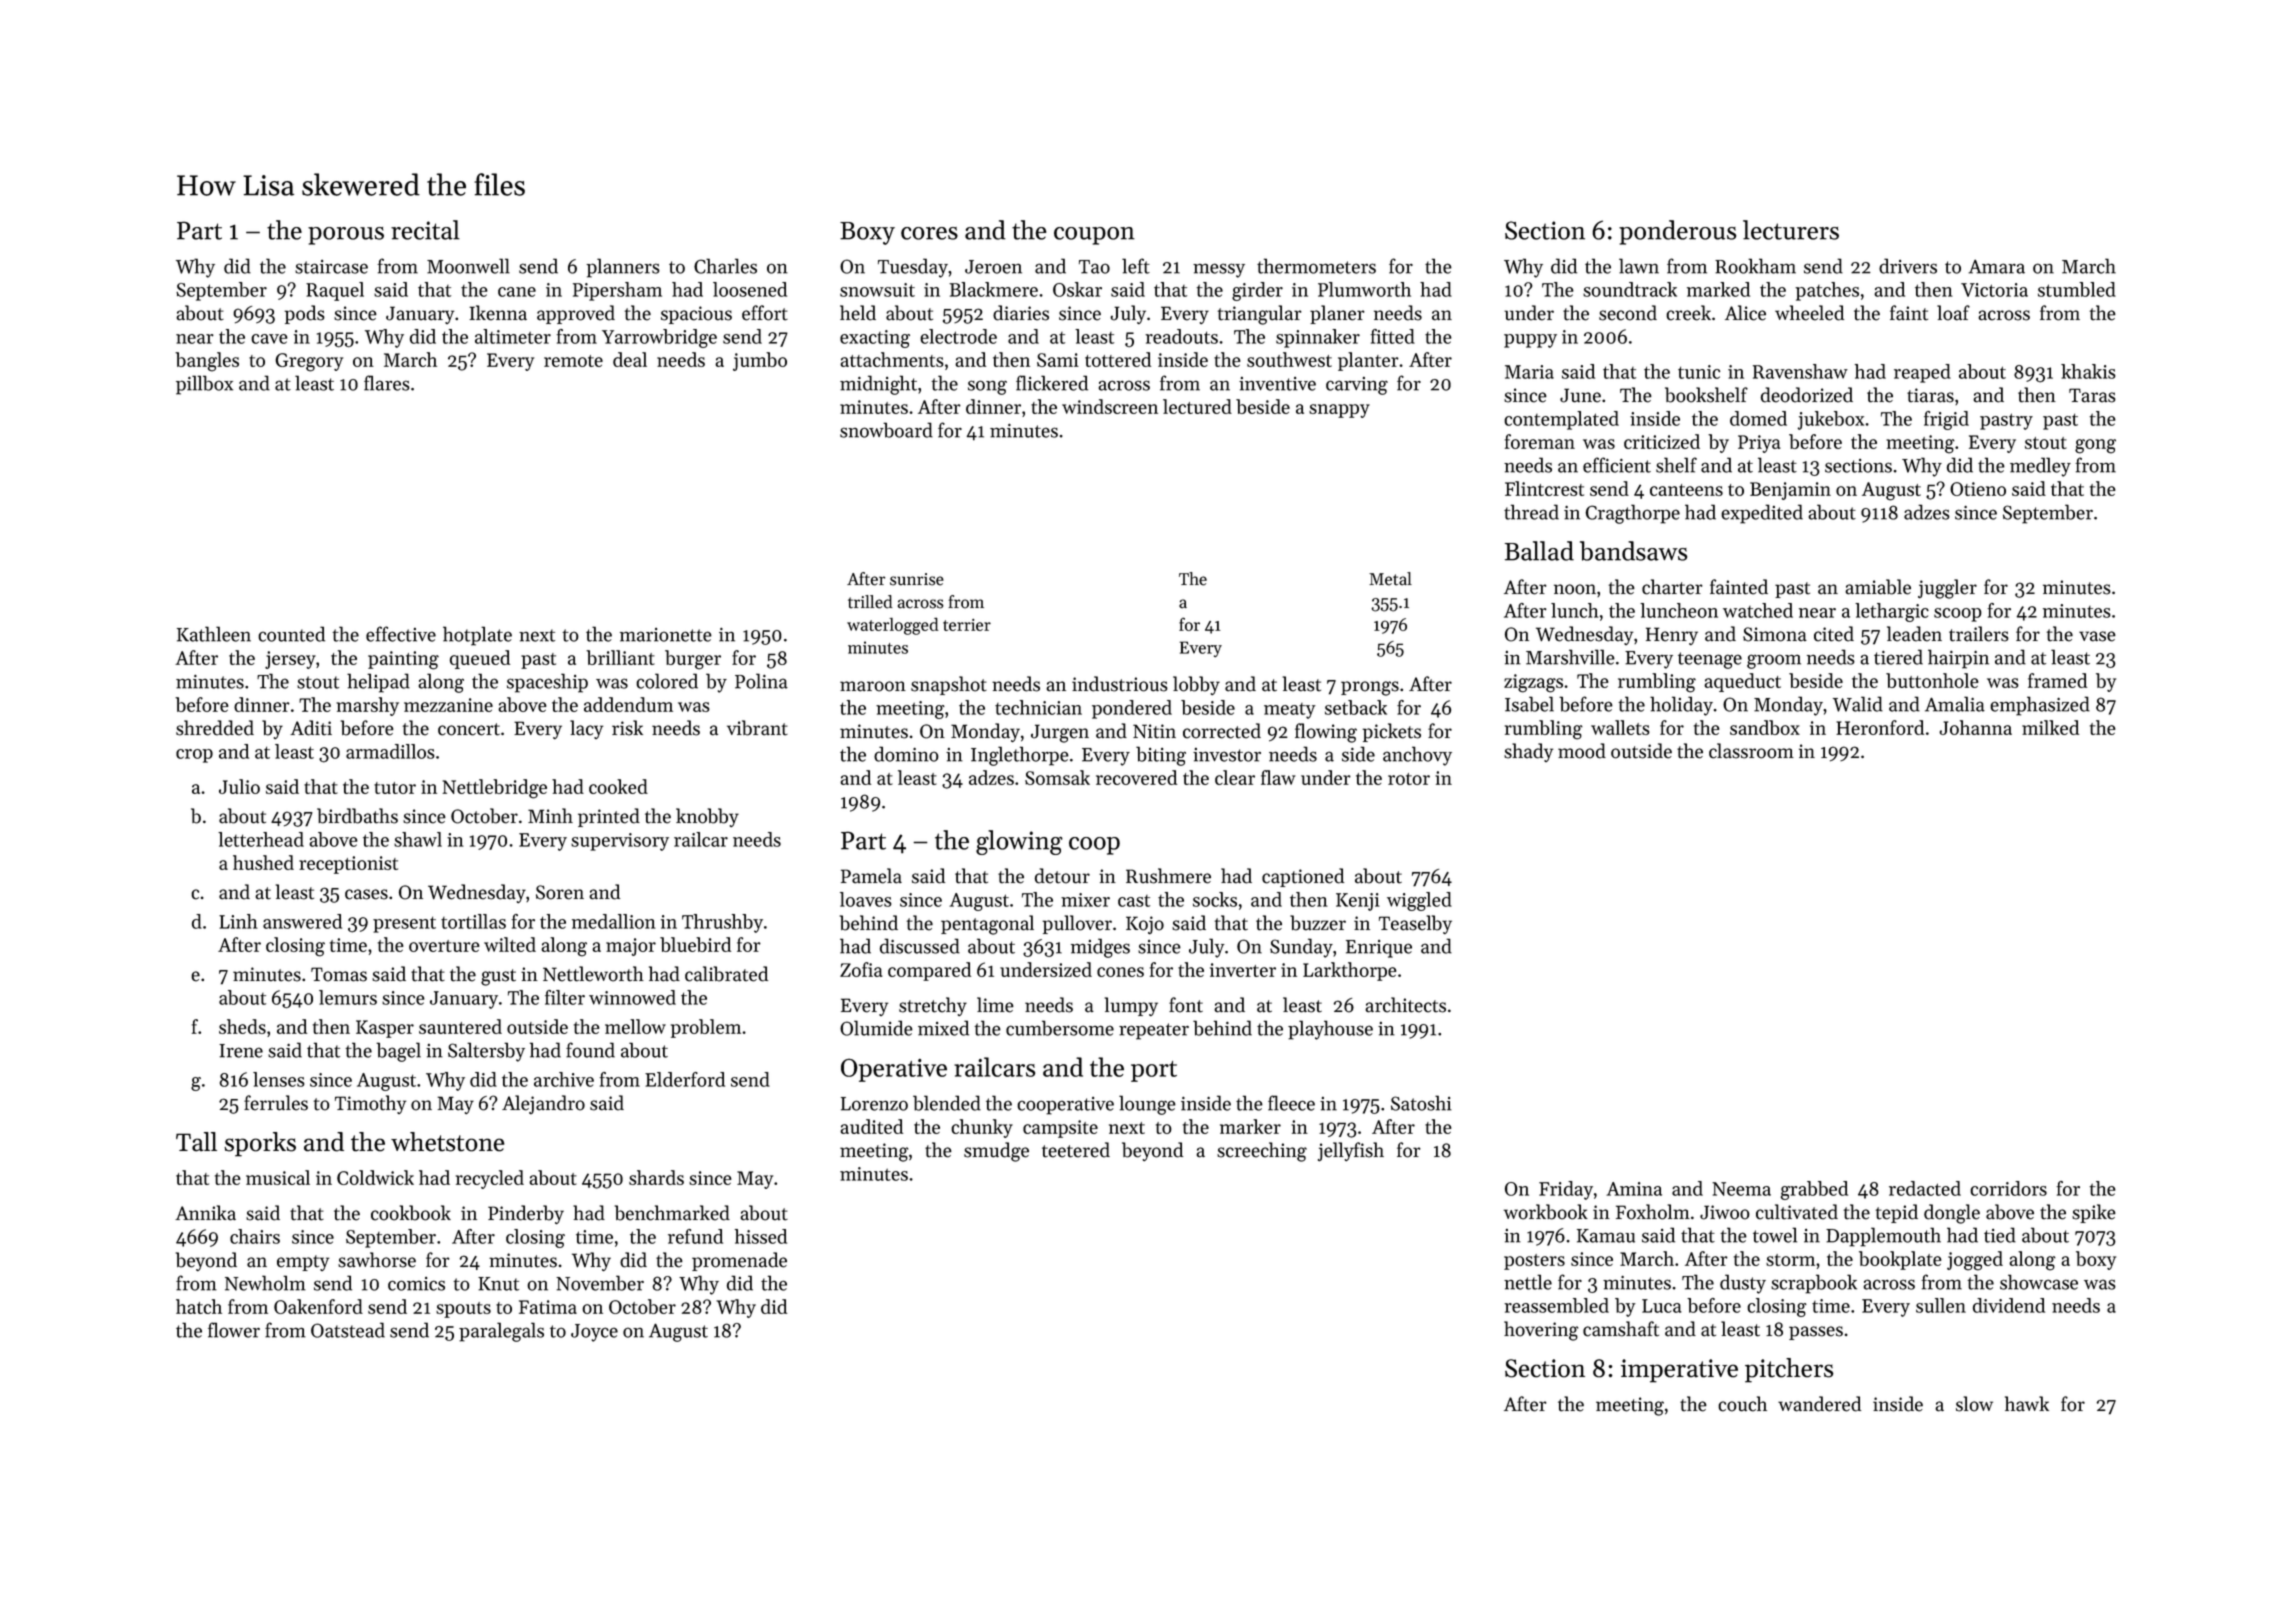 Image resolution: width=2292 pixels, height=1620 pixels. I want to click on hawk, so click(2027, 1404).
